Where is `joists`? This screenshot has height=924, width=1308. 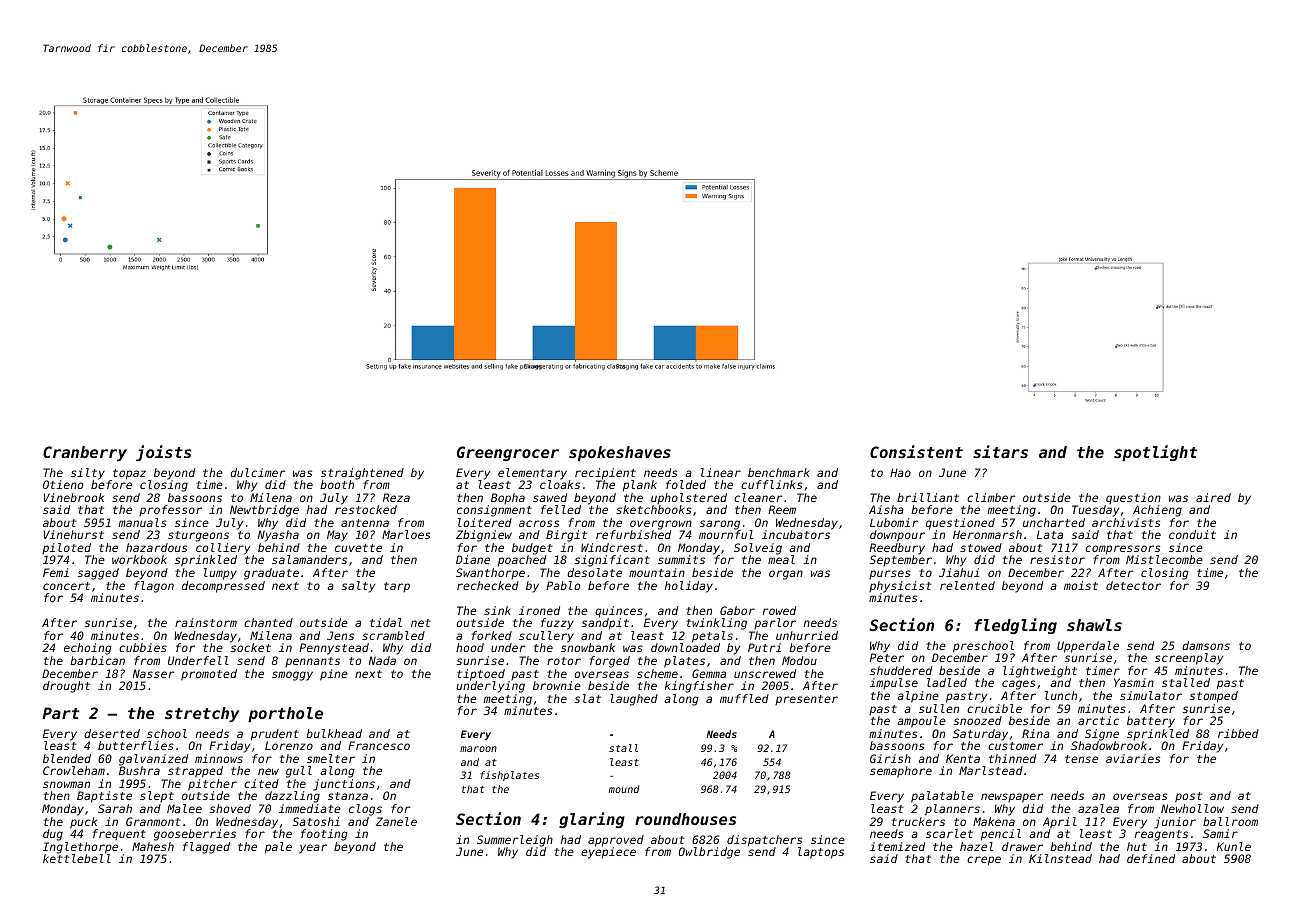 joists is located at coordinates (163, 453).
